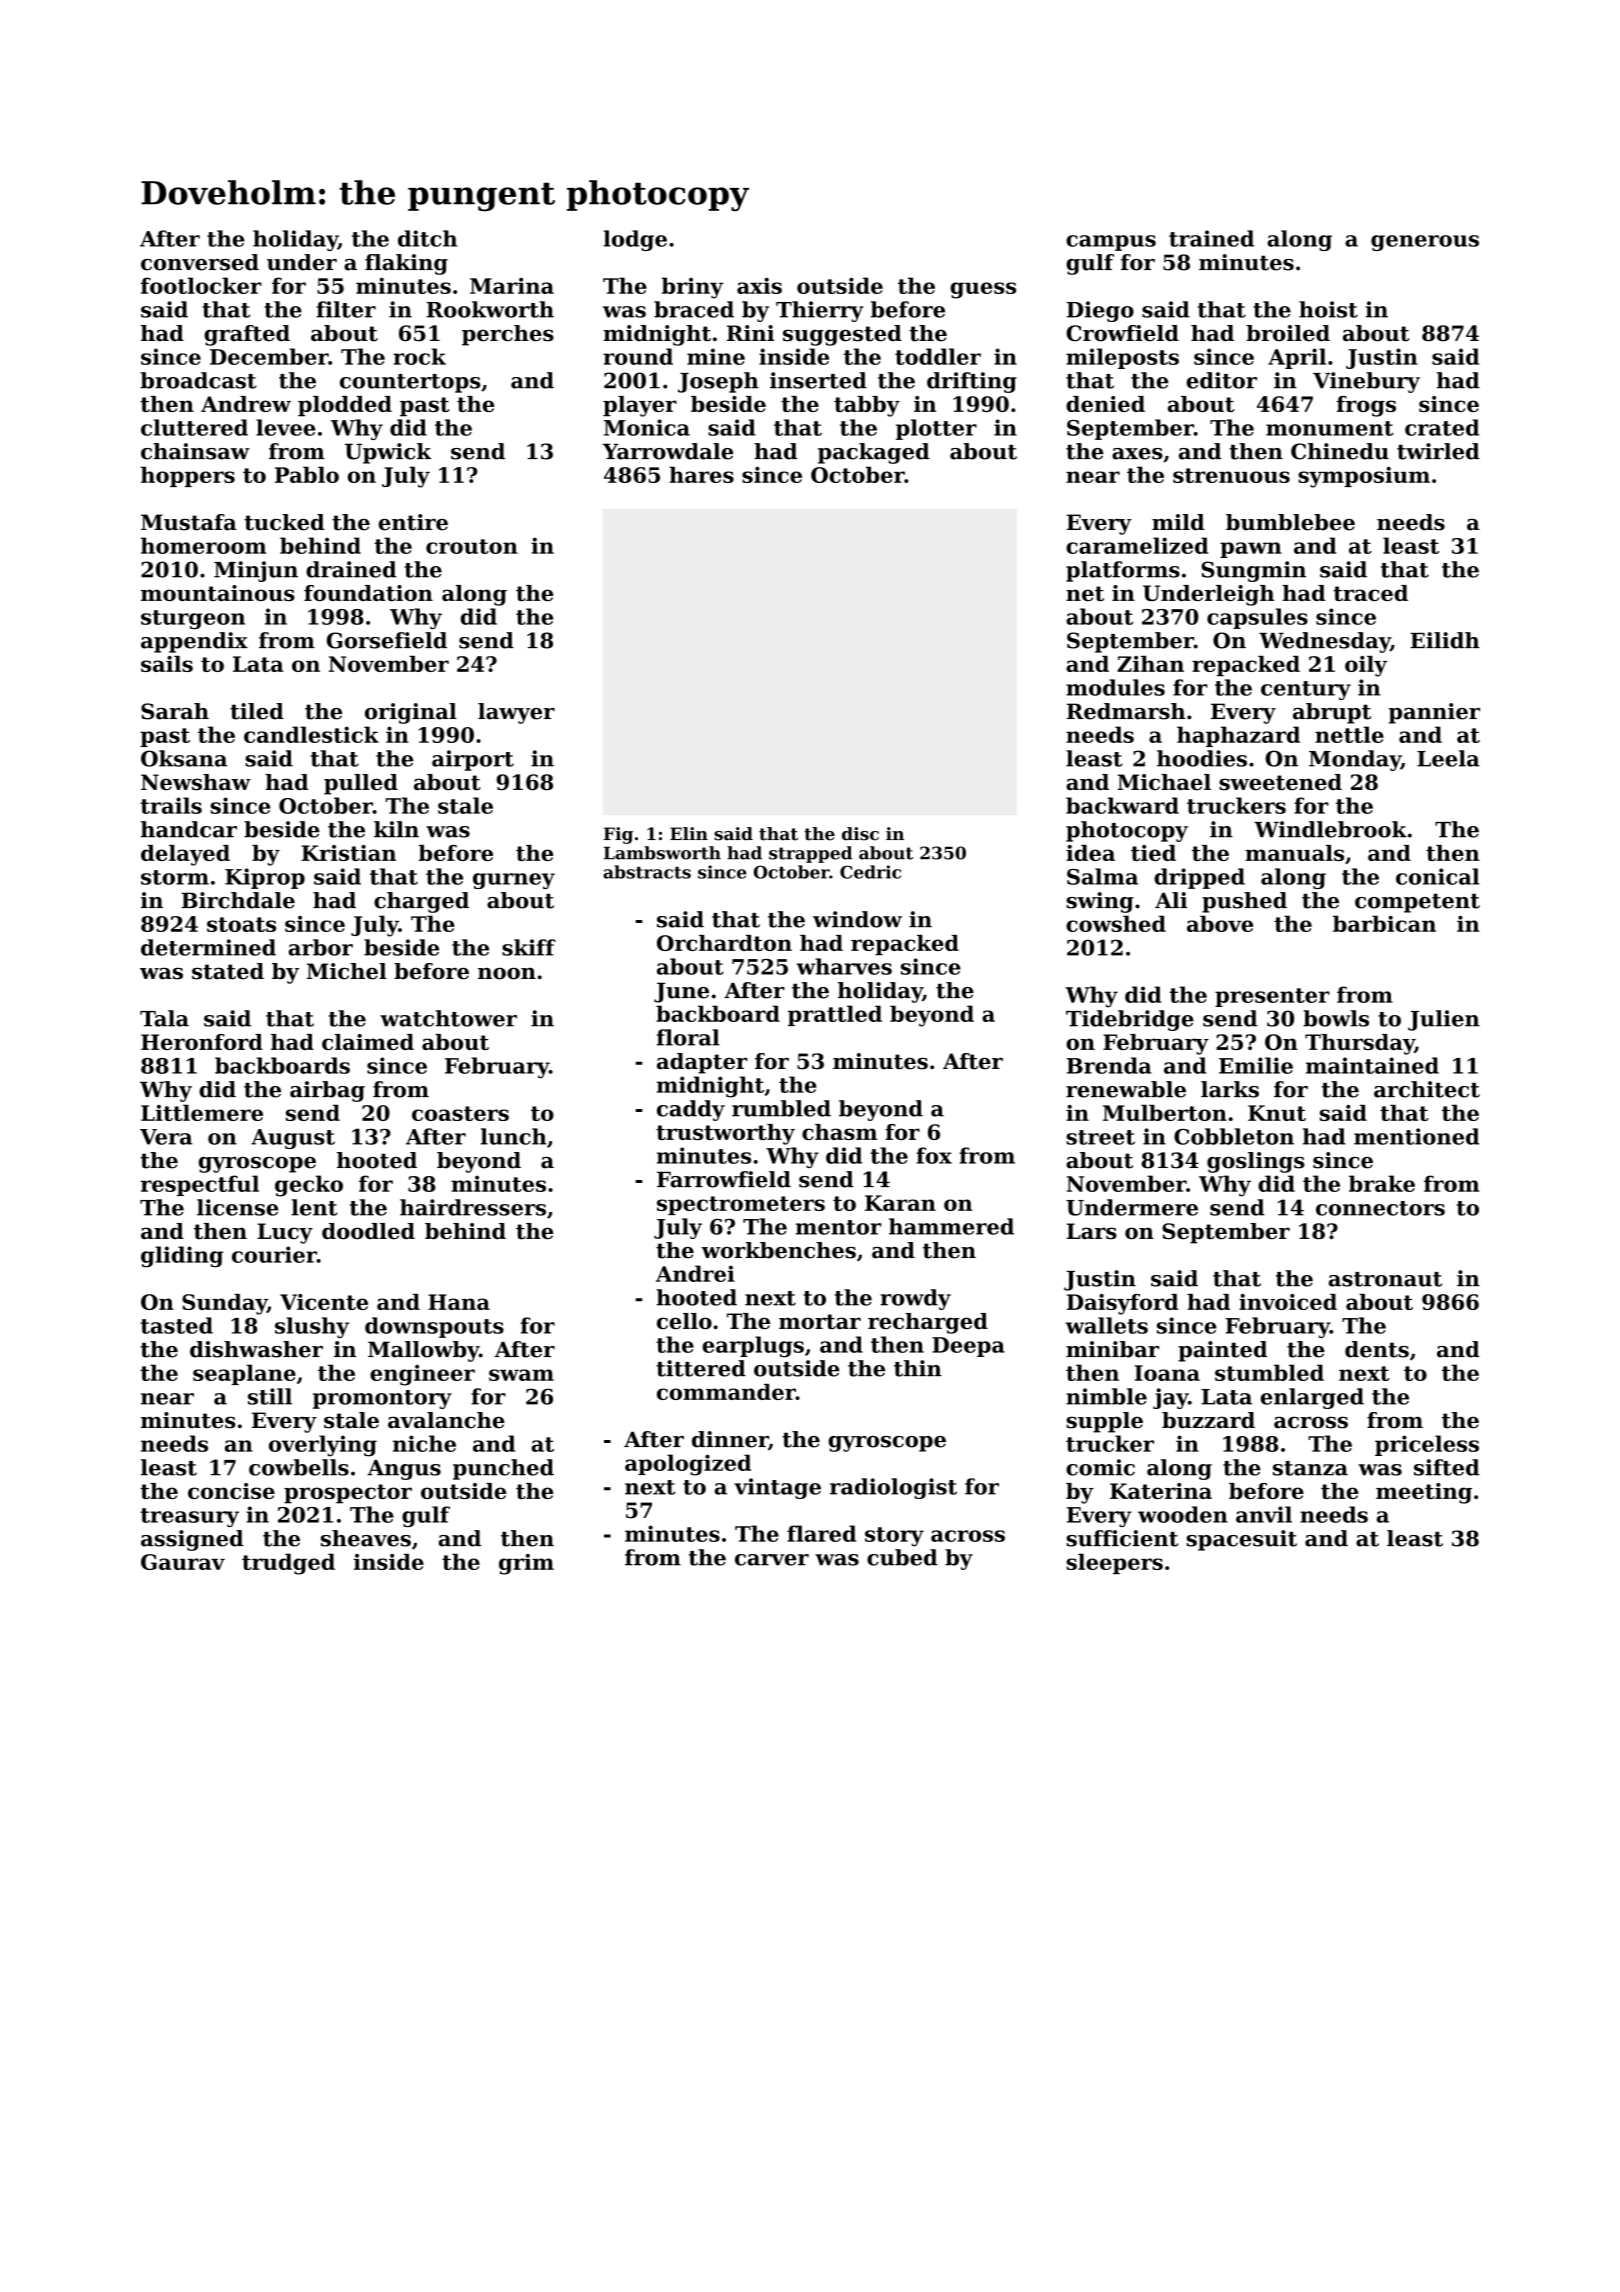 This screenshot has height=2292, width=1620. Describe the element at coordinates (427, 238) in the screenshot. I see `ditch` at that location.
